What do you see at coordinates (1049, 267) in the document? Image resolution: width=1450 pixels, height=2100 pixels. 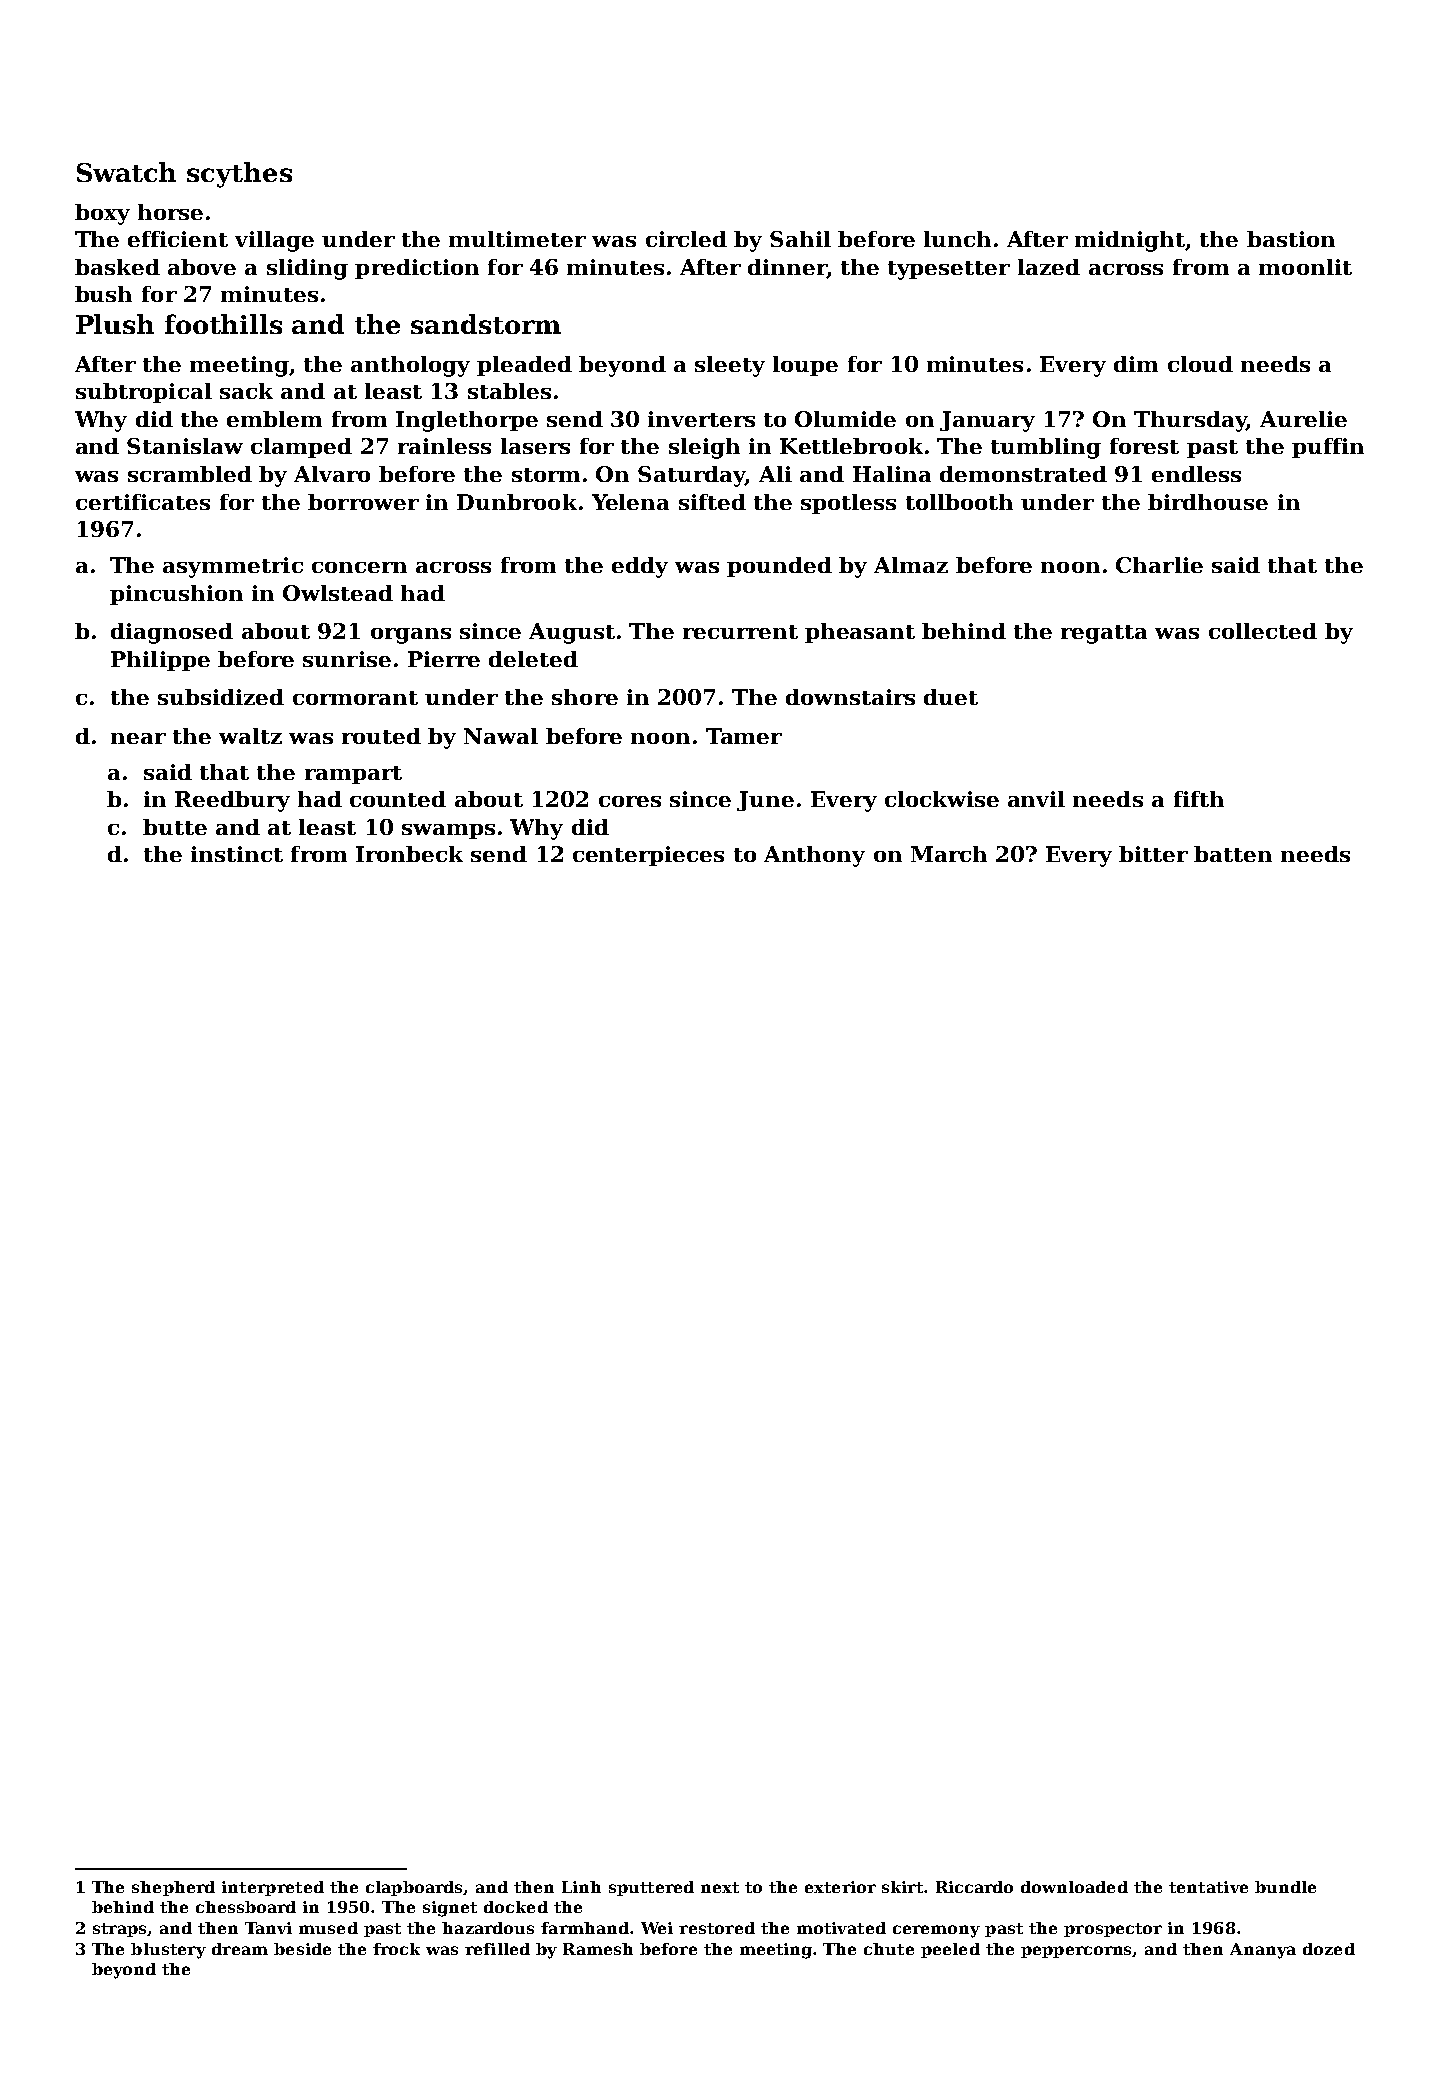 I see `lazed` at bounding box center [1049, 267].
